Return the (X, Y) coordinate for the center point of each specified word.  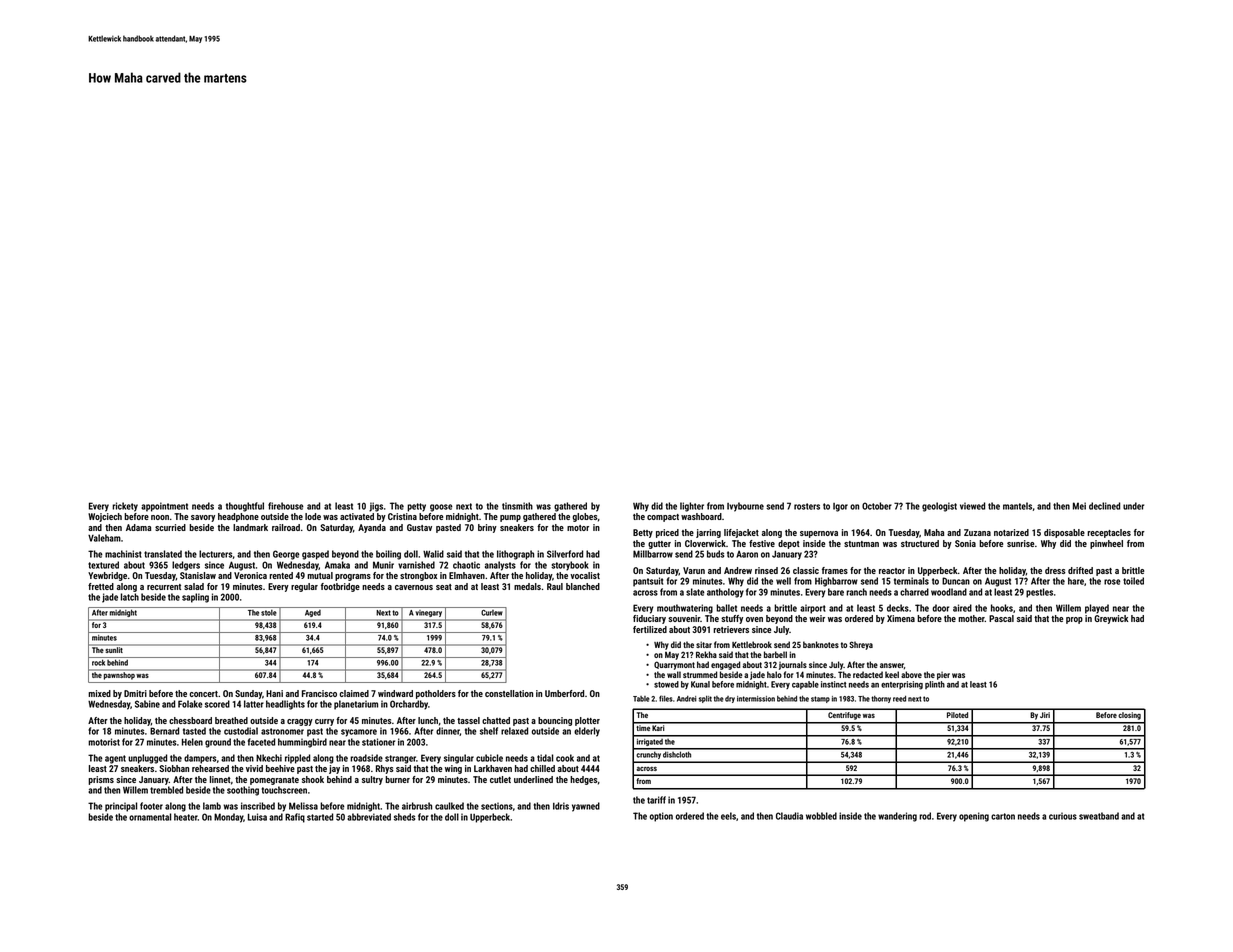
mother (971, 618)
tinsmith (517, 506)
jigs (376, 507)
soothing (243, 791)
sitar (704, 644)
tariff (656, 800)
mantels (1017, 506)
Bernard (164, 731)
